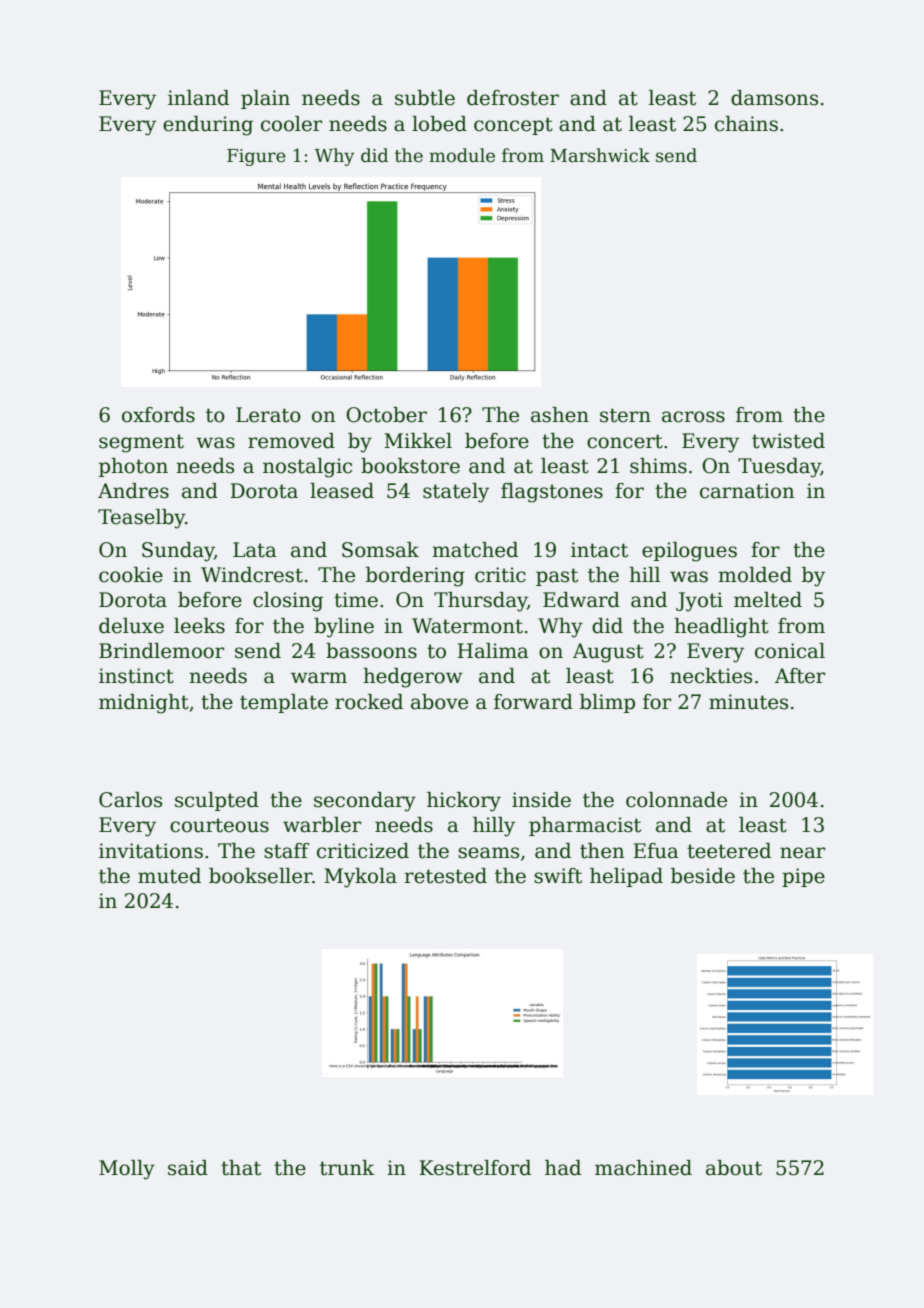  Describe the element at coordinates (643, 1168) in the screenshot. I see `machined` at that location.
